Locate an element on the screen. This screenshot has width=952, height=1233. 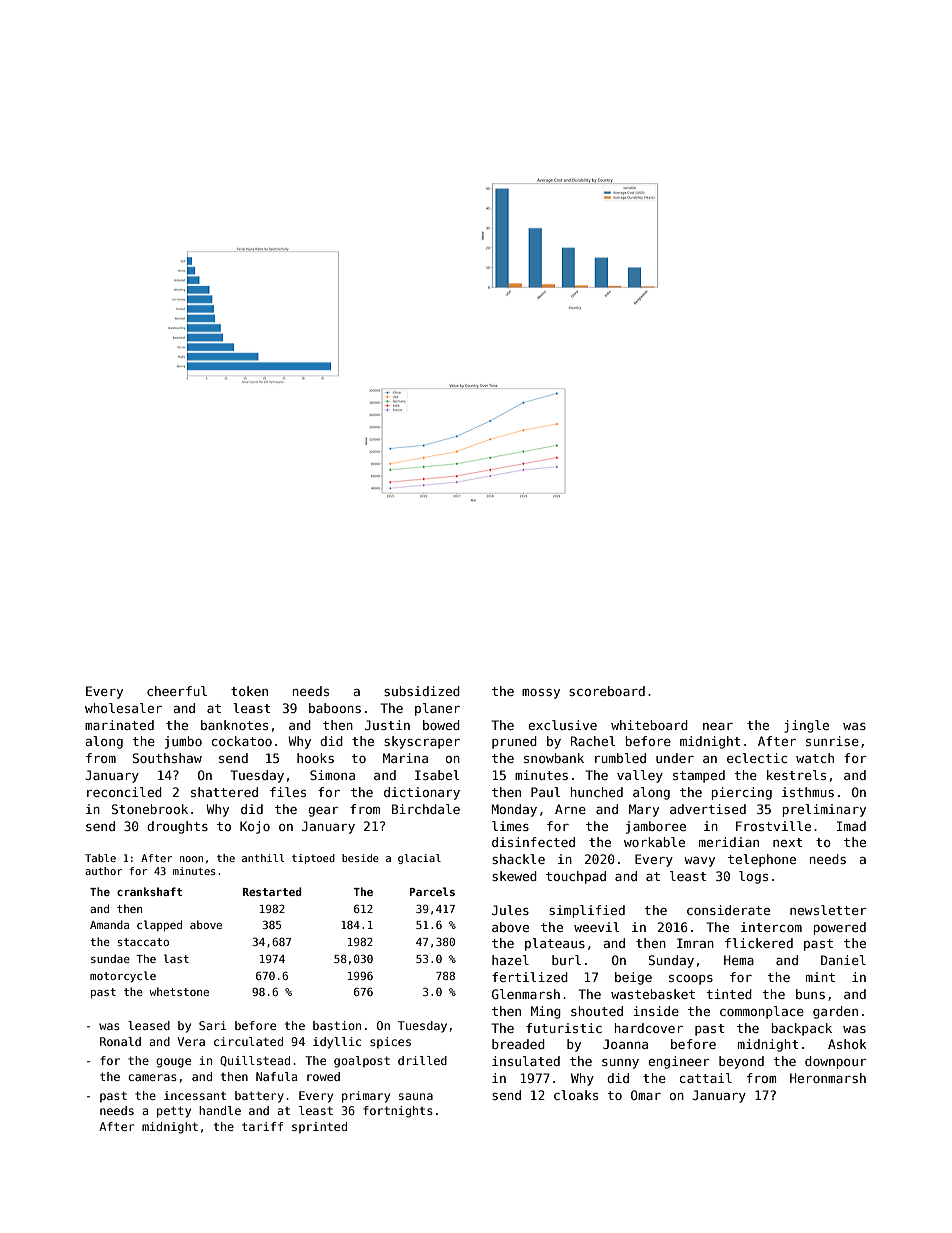
simplified is located at coordinates (587, 911).
